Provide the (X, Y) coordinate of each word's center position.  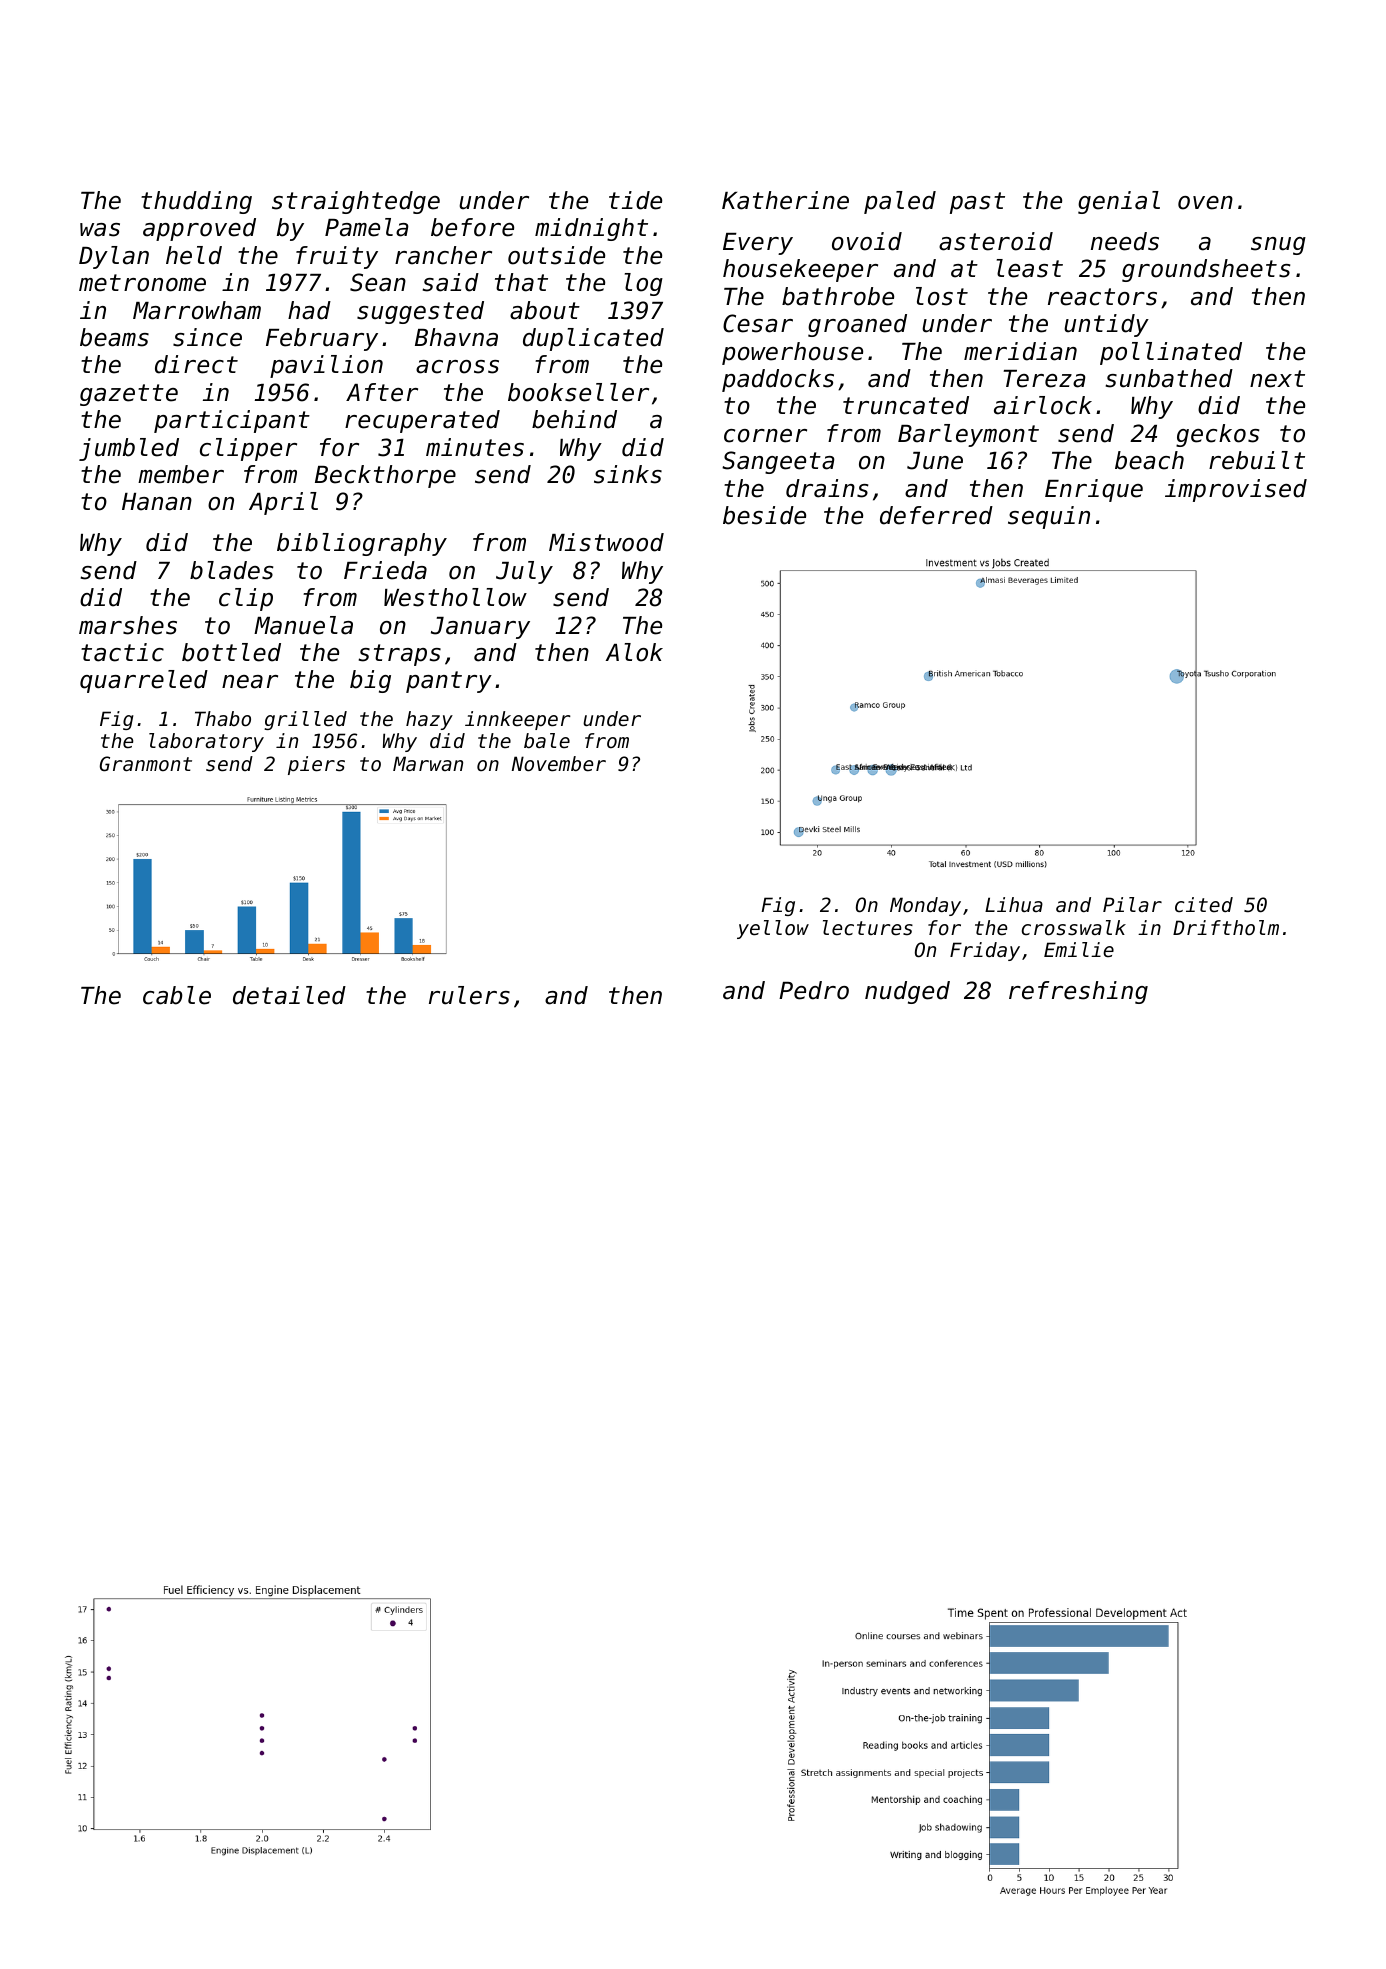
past (977, 203)
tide (635, 200)
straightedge (356, 202)
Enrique (1094, 490)
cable (177, 995)
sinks (628, 474)
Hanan (157, 502)
